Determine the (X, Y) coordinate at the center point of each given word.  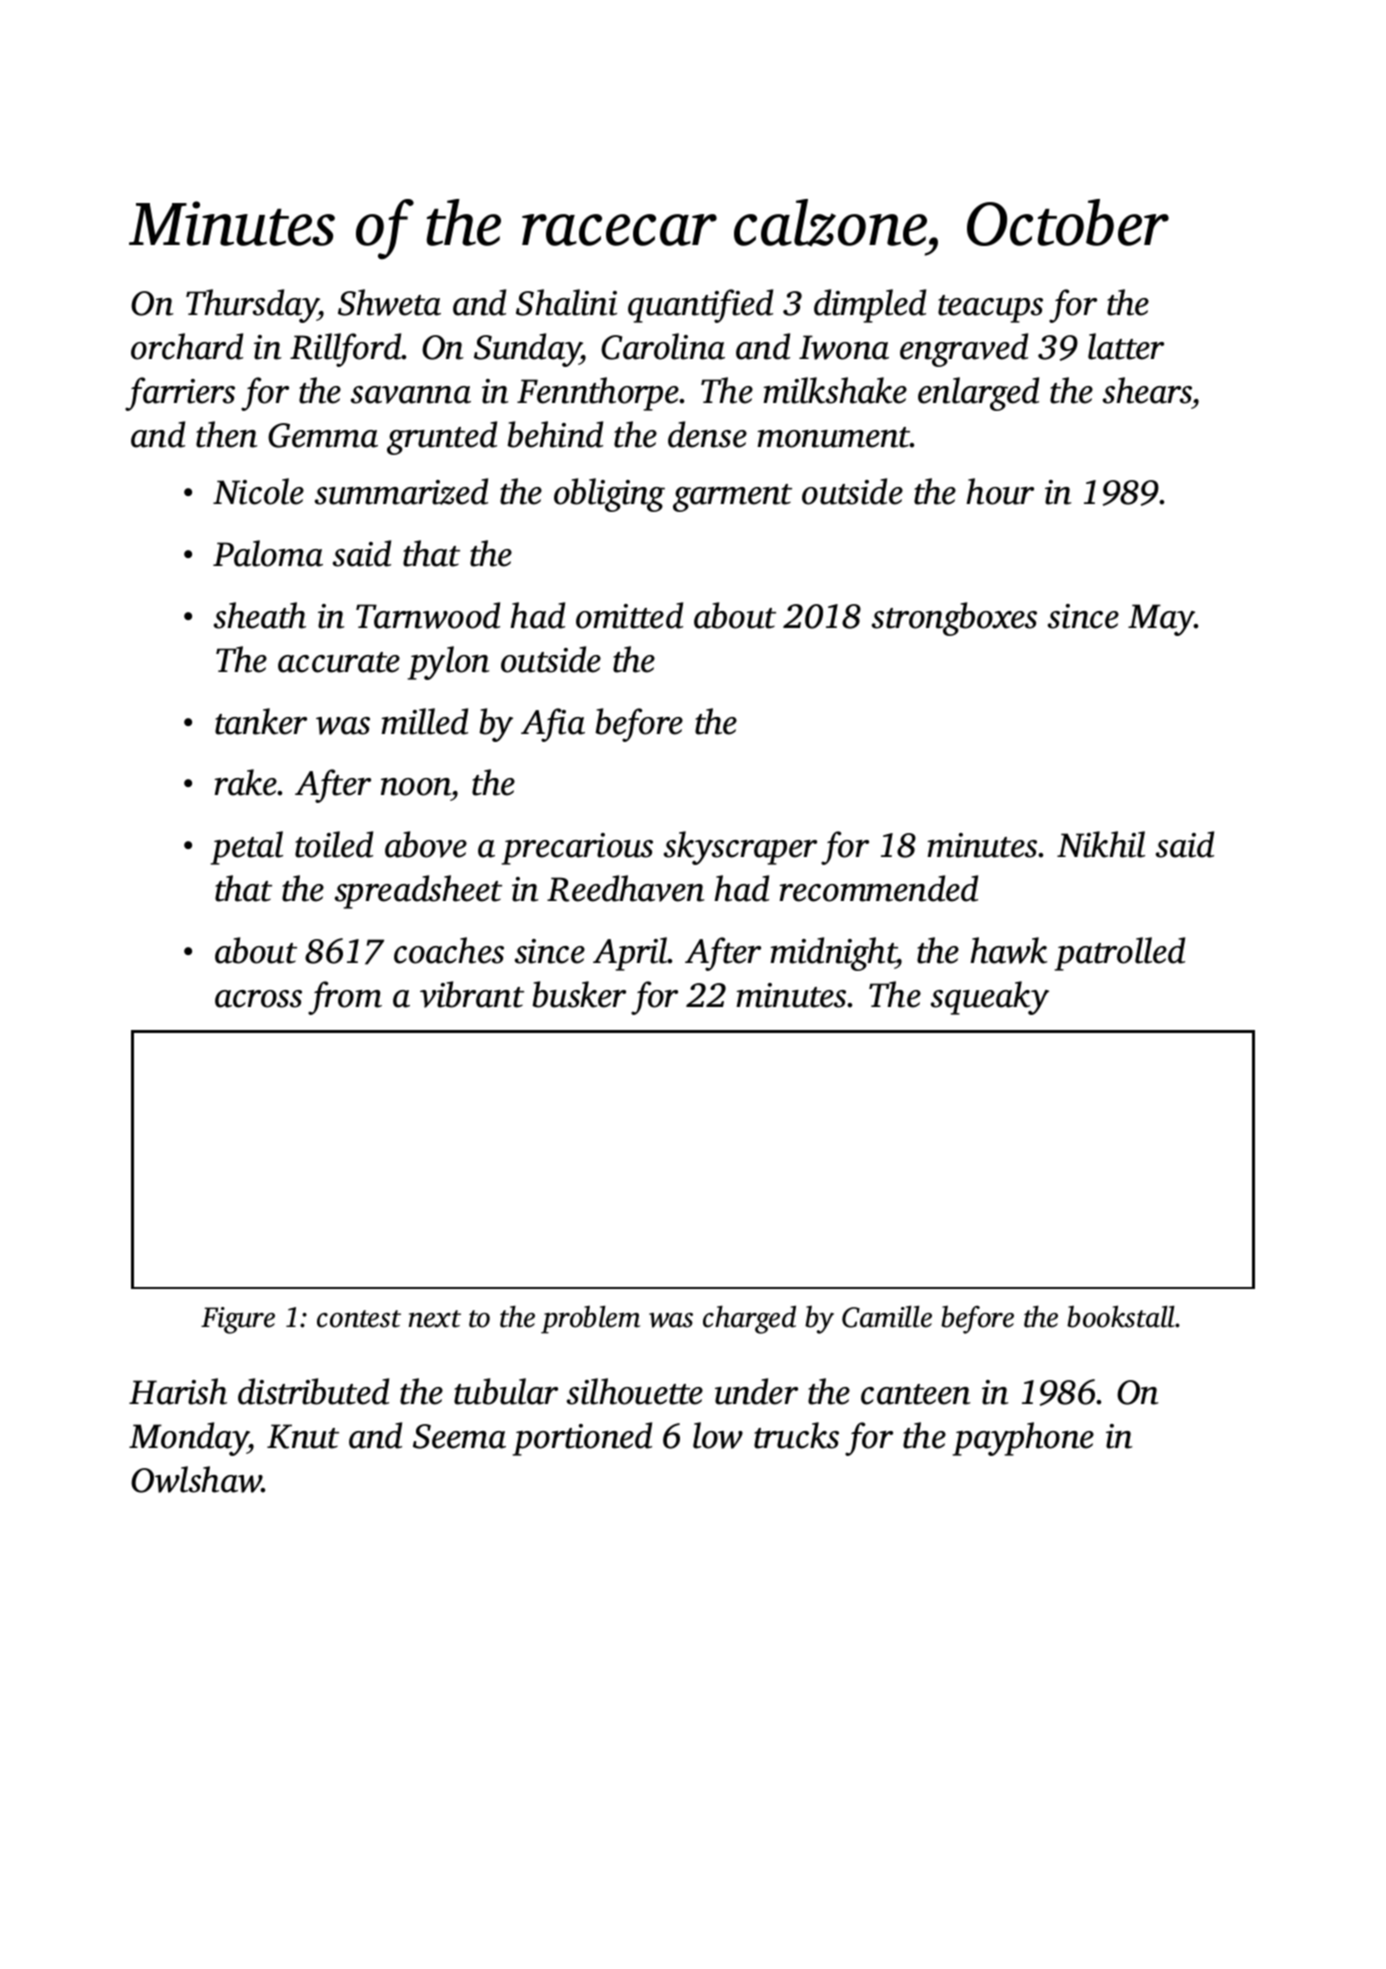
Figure (238, 1320)
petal (247, 848)
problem (590, 1320)
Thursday (252, 306)
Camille (887, 1317)
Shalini (566, 302)
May (1161, 620)
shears (1147, 390)
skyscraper (740, 848)
